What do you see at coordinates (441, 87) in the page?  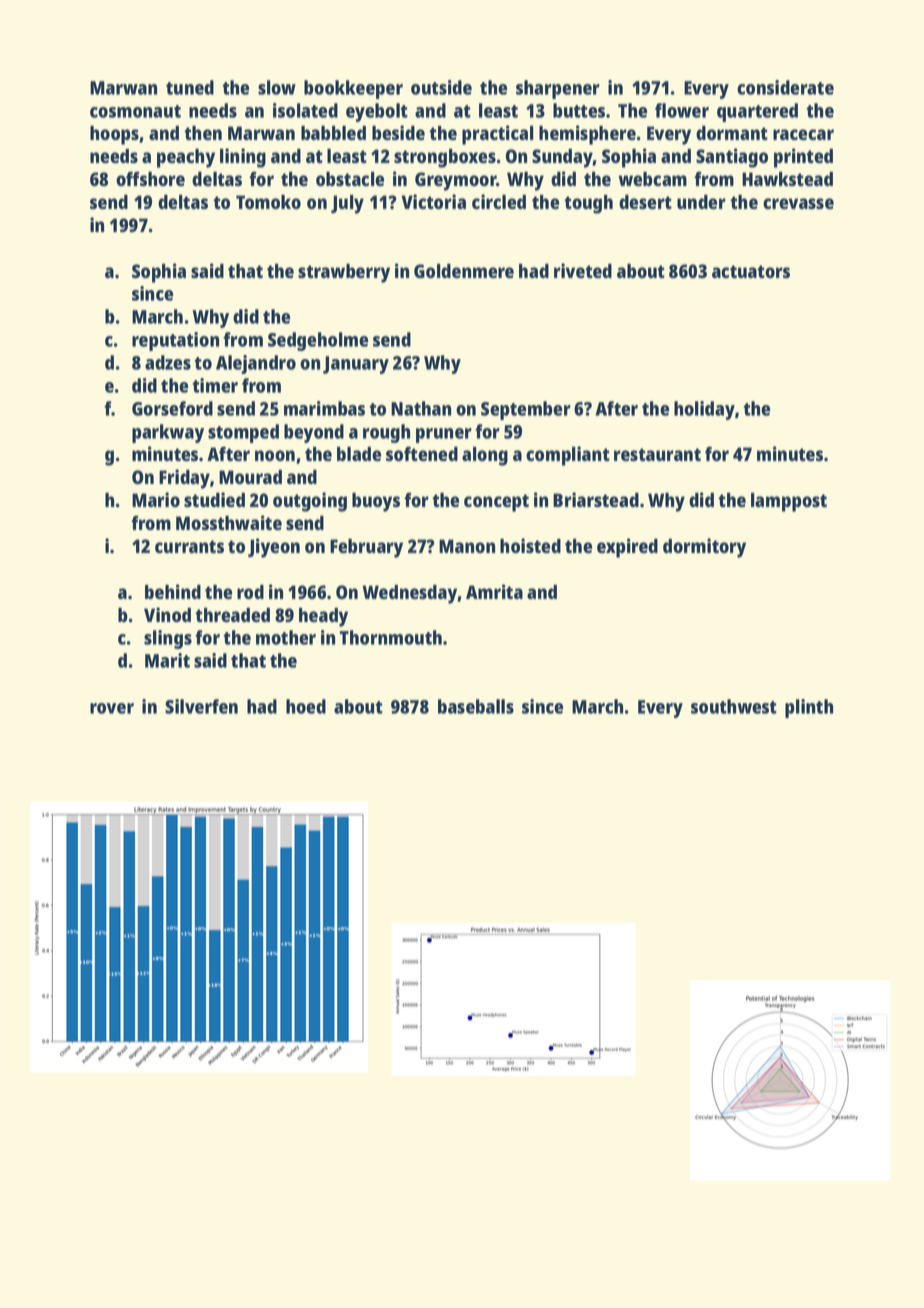 I see `outside` at bounding box center [441, 87].
